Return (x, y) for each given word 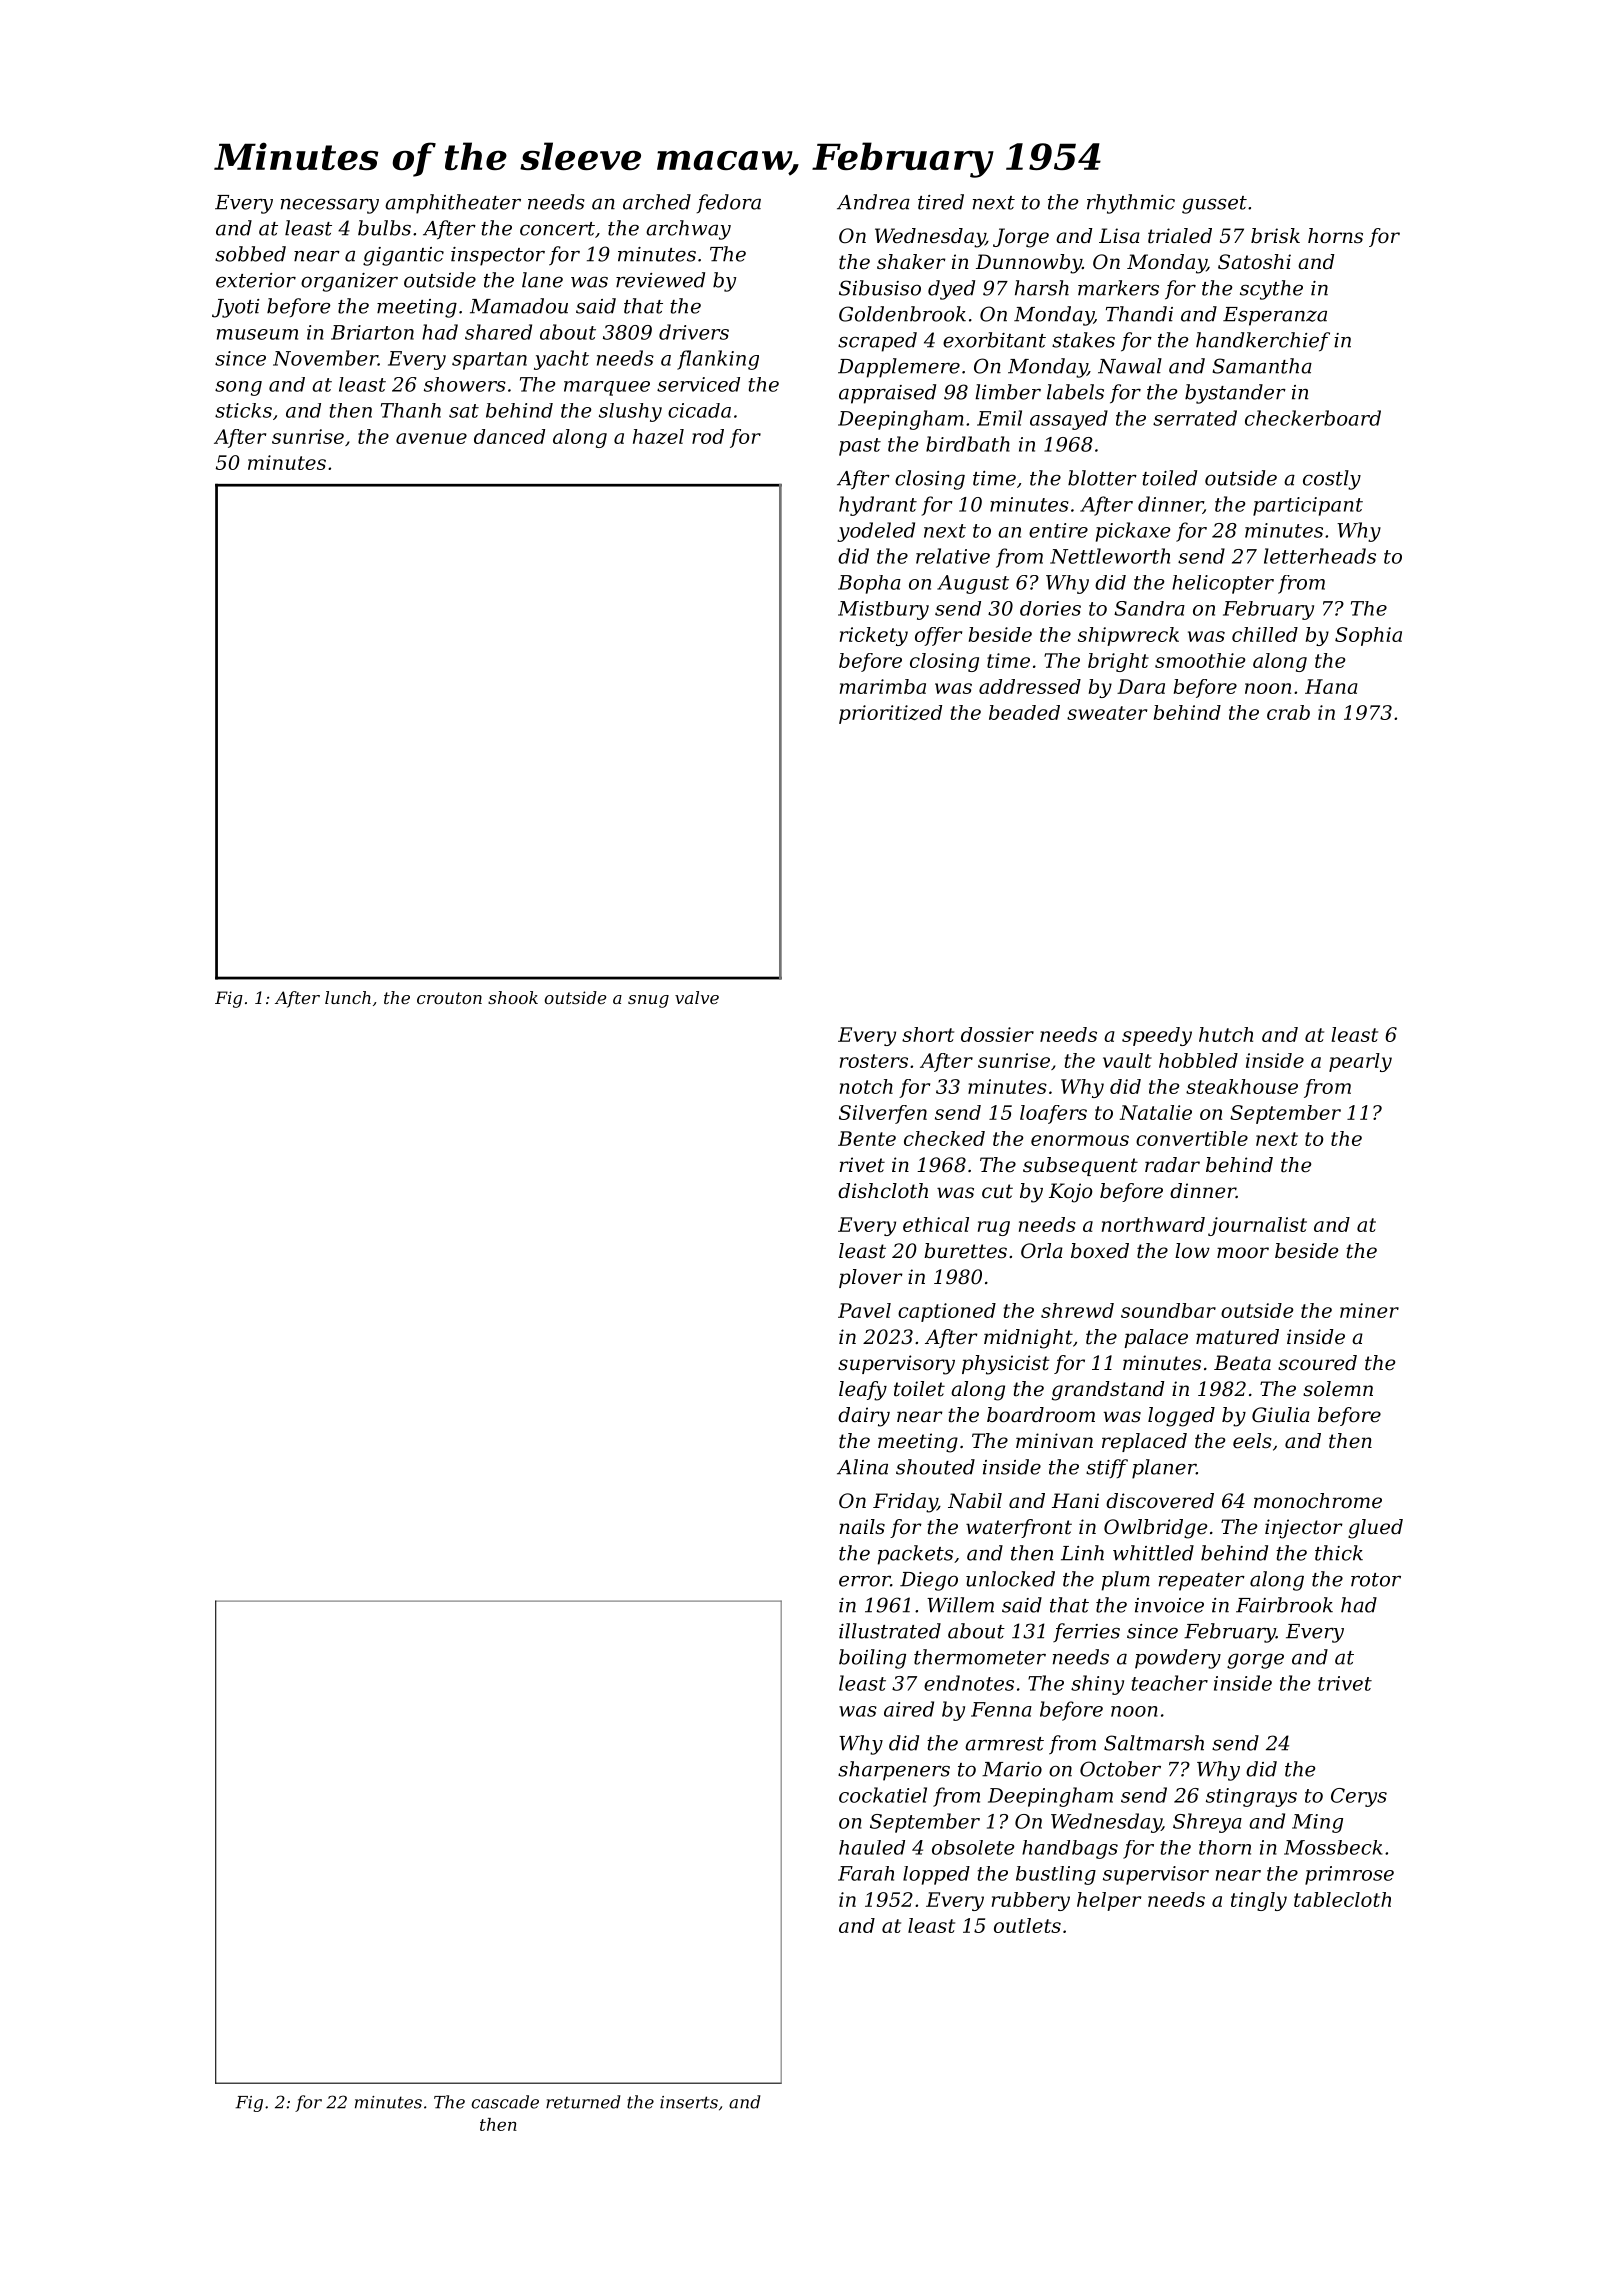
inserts (689, 2102)
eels (1252, 1441)
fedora (729, 203)
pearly (1360, 1062)
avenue (431, 438)
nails (862, 1527)
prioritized (890, 714)
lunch (348, 997)
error (864, 1581)
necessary (330, 206)
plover (871, 1278)
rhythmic (1131, 204)
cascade (505, 2102)
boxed (1100, 1251)
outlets (1027, 1925)
